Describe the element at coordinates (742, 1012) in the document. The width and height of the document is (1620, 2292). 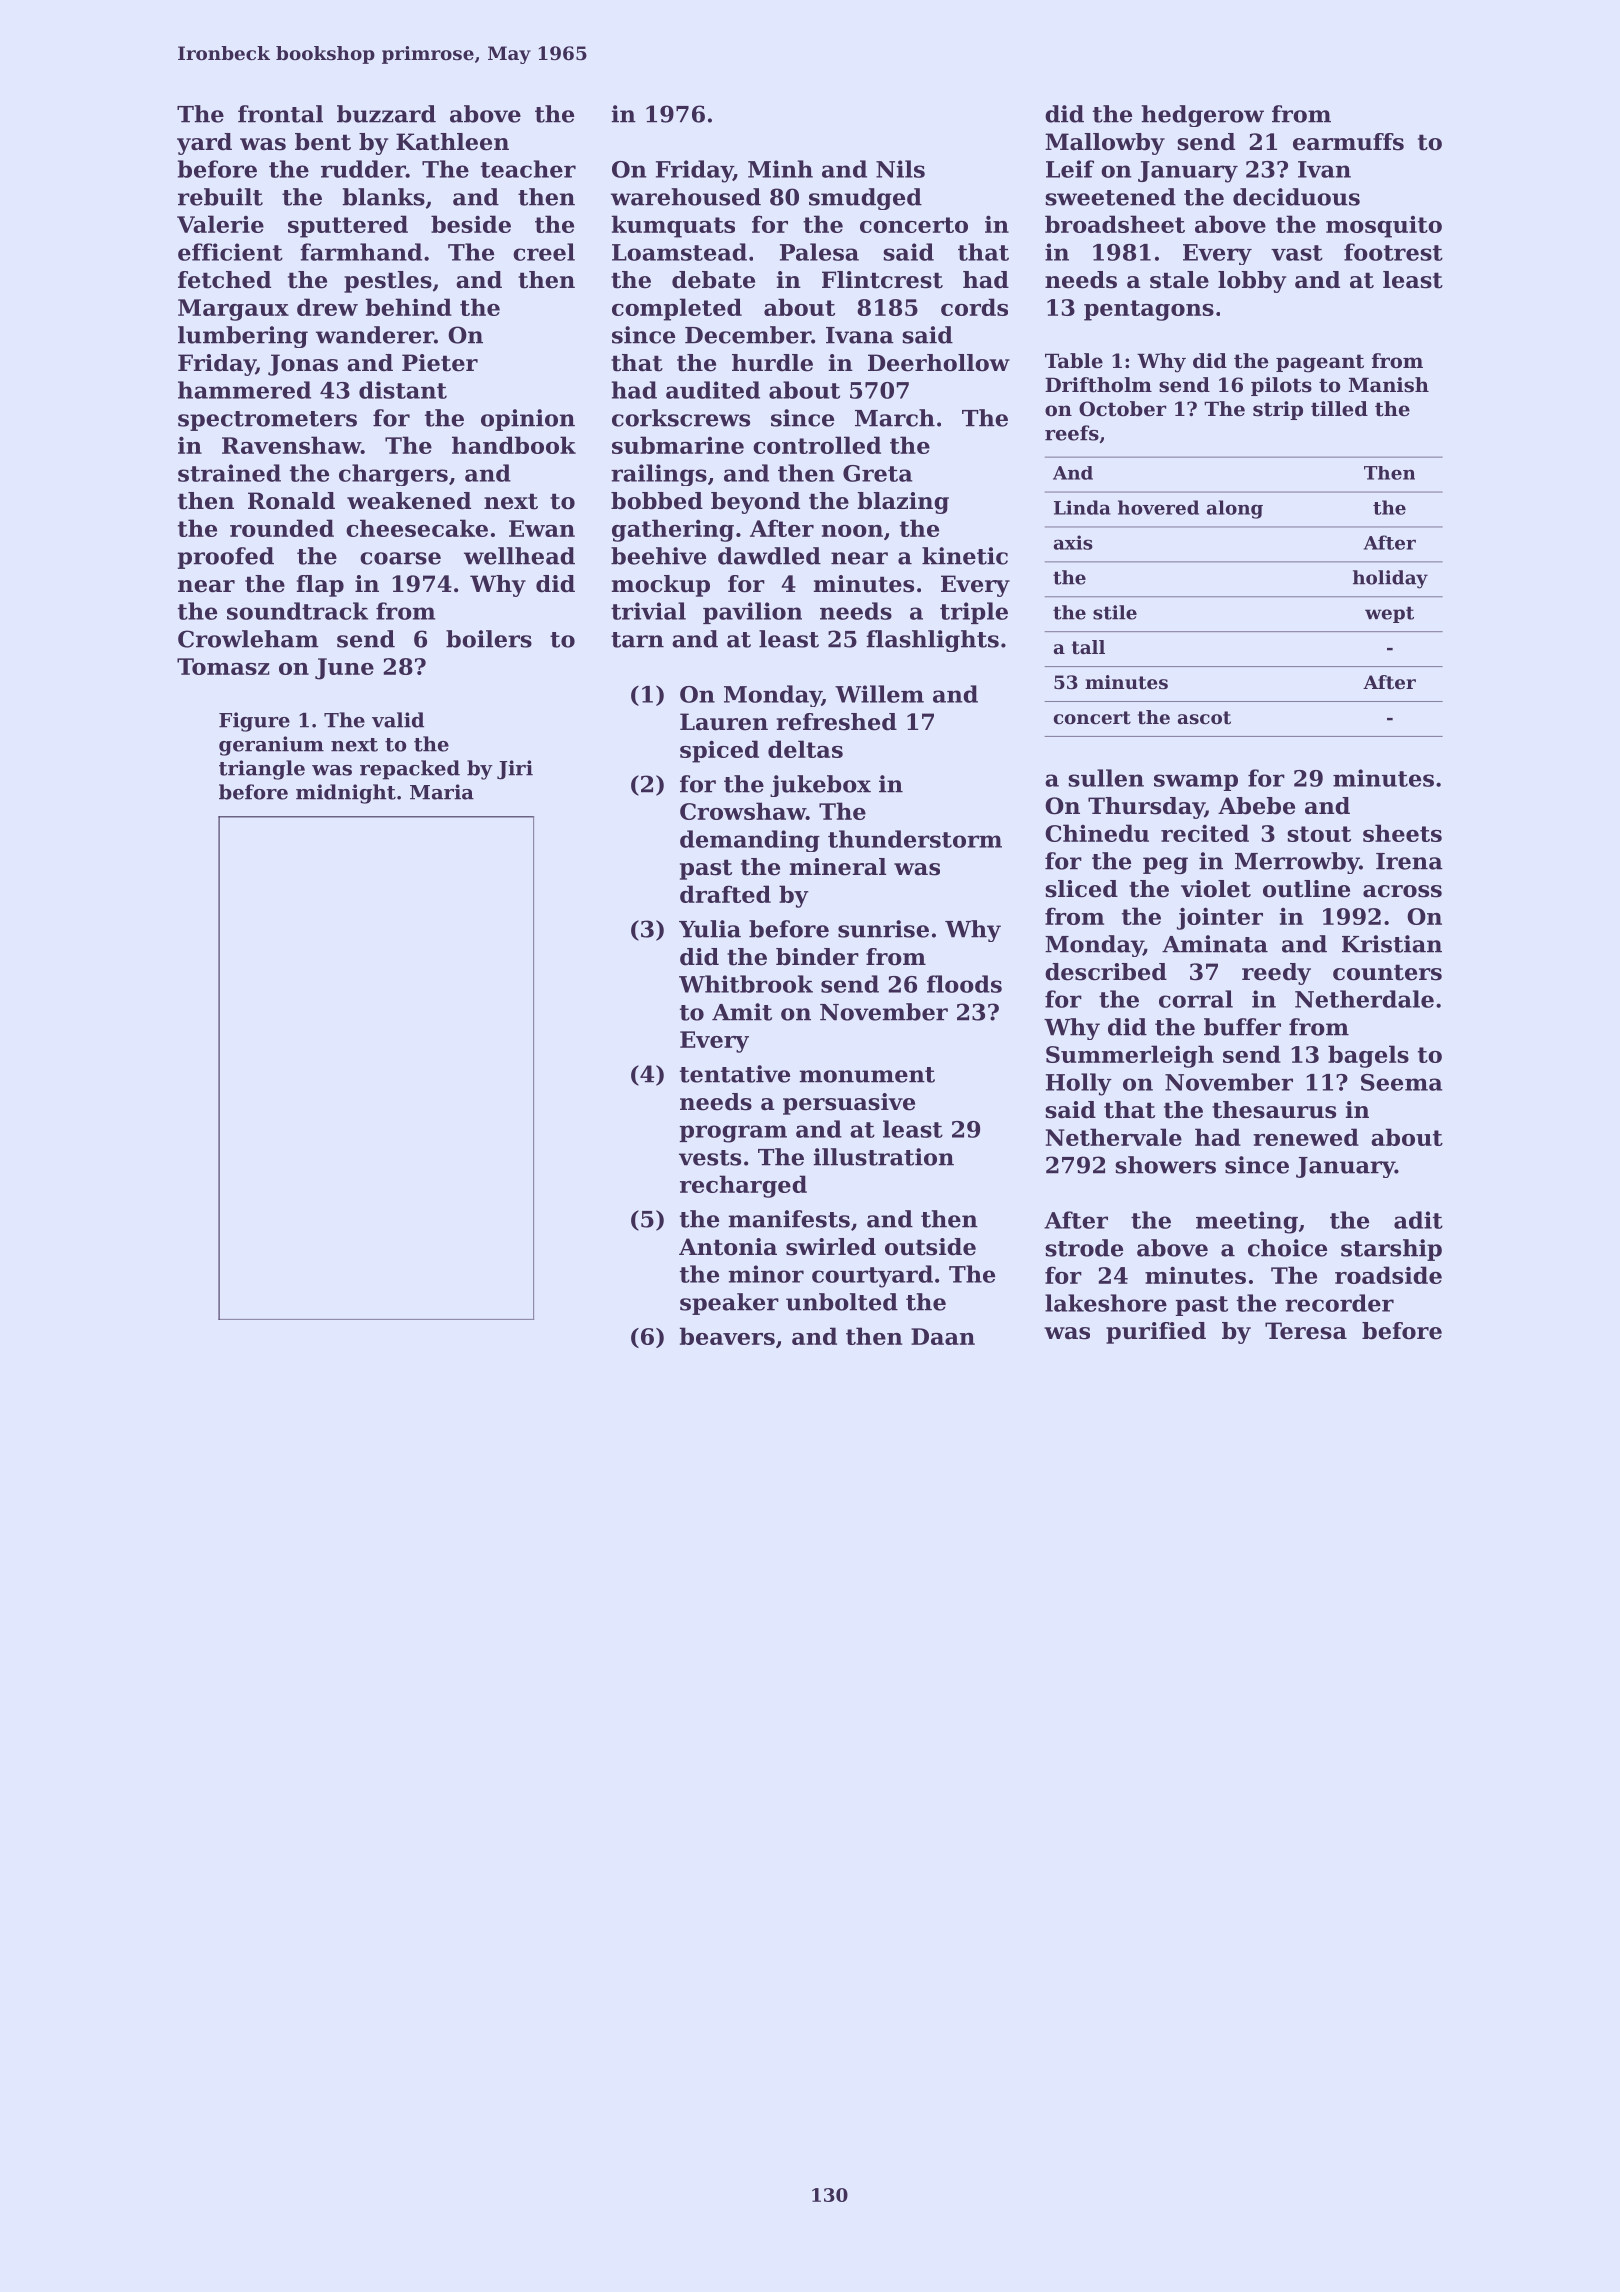
I see `Amit` at that location.
